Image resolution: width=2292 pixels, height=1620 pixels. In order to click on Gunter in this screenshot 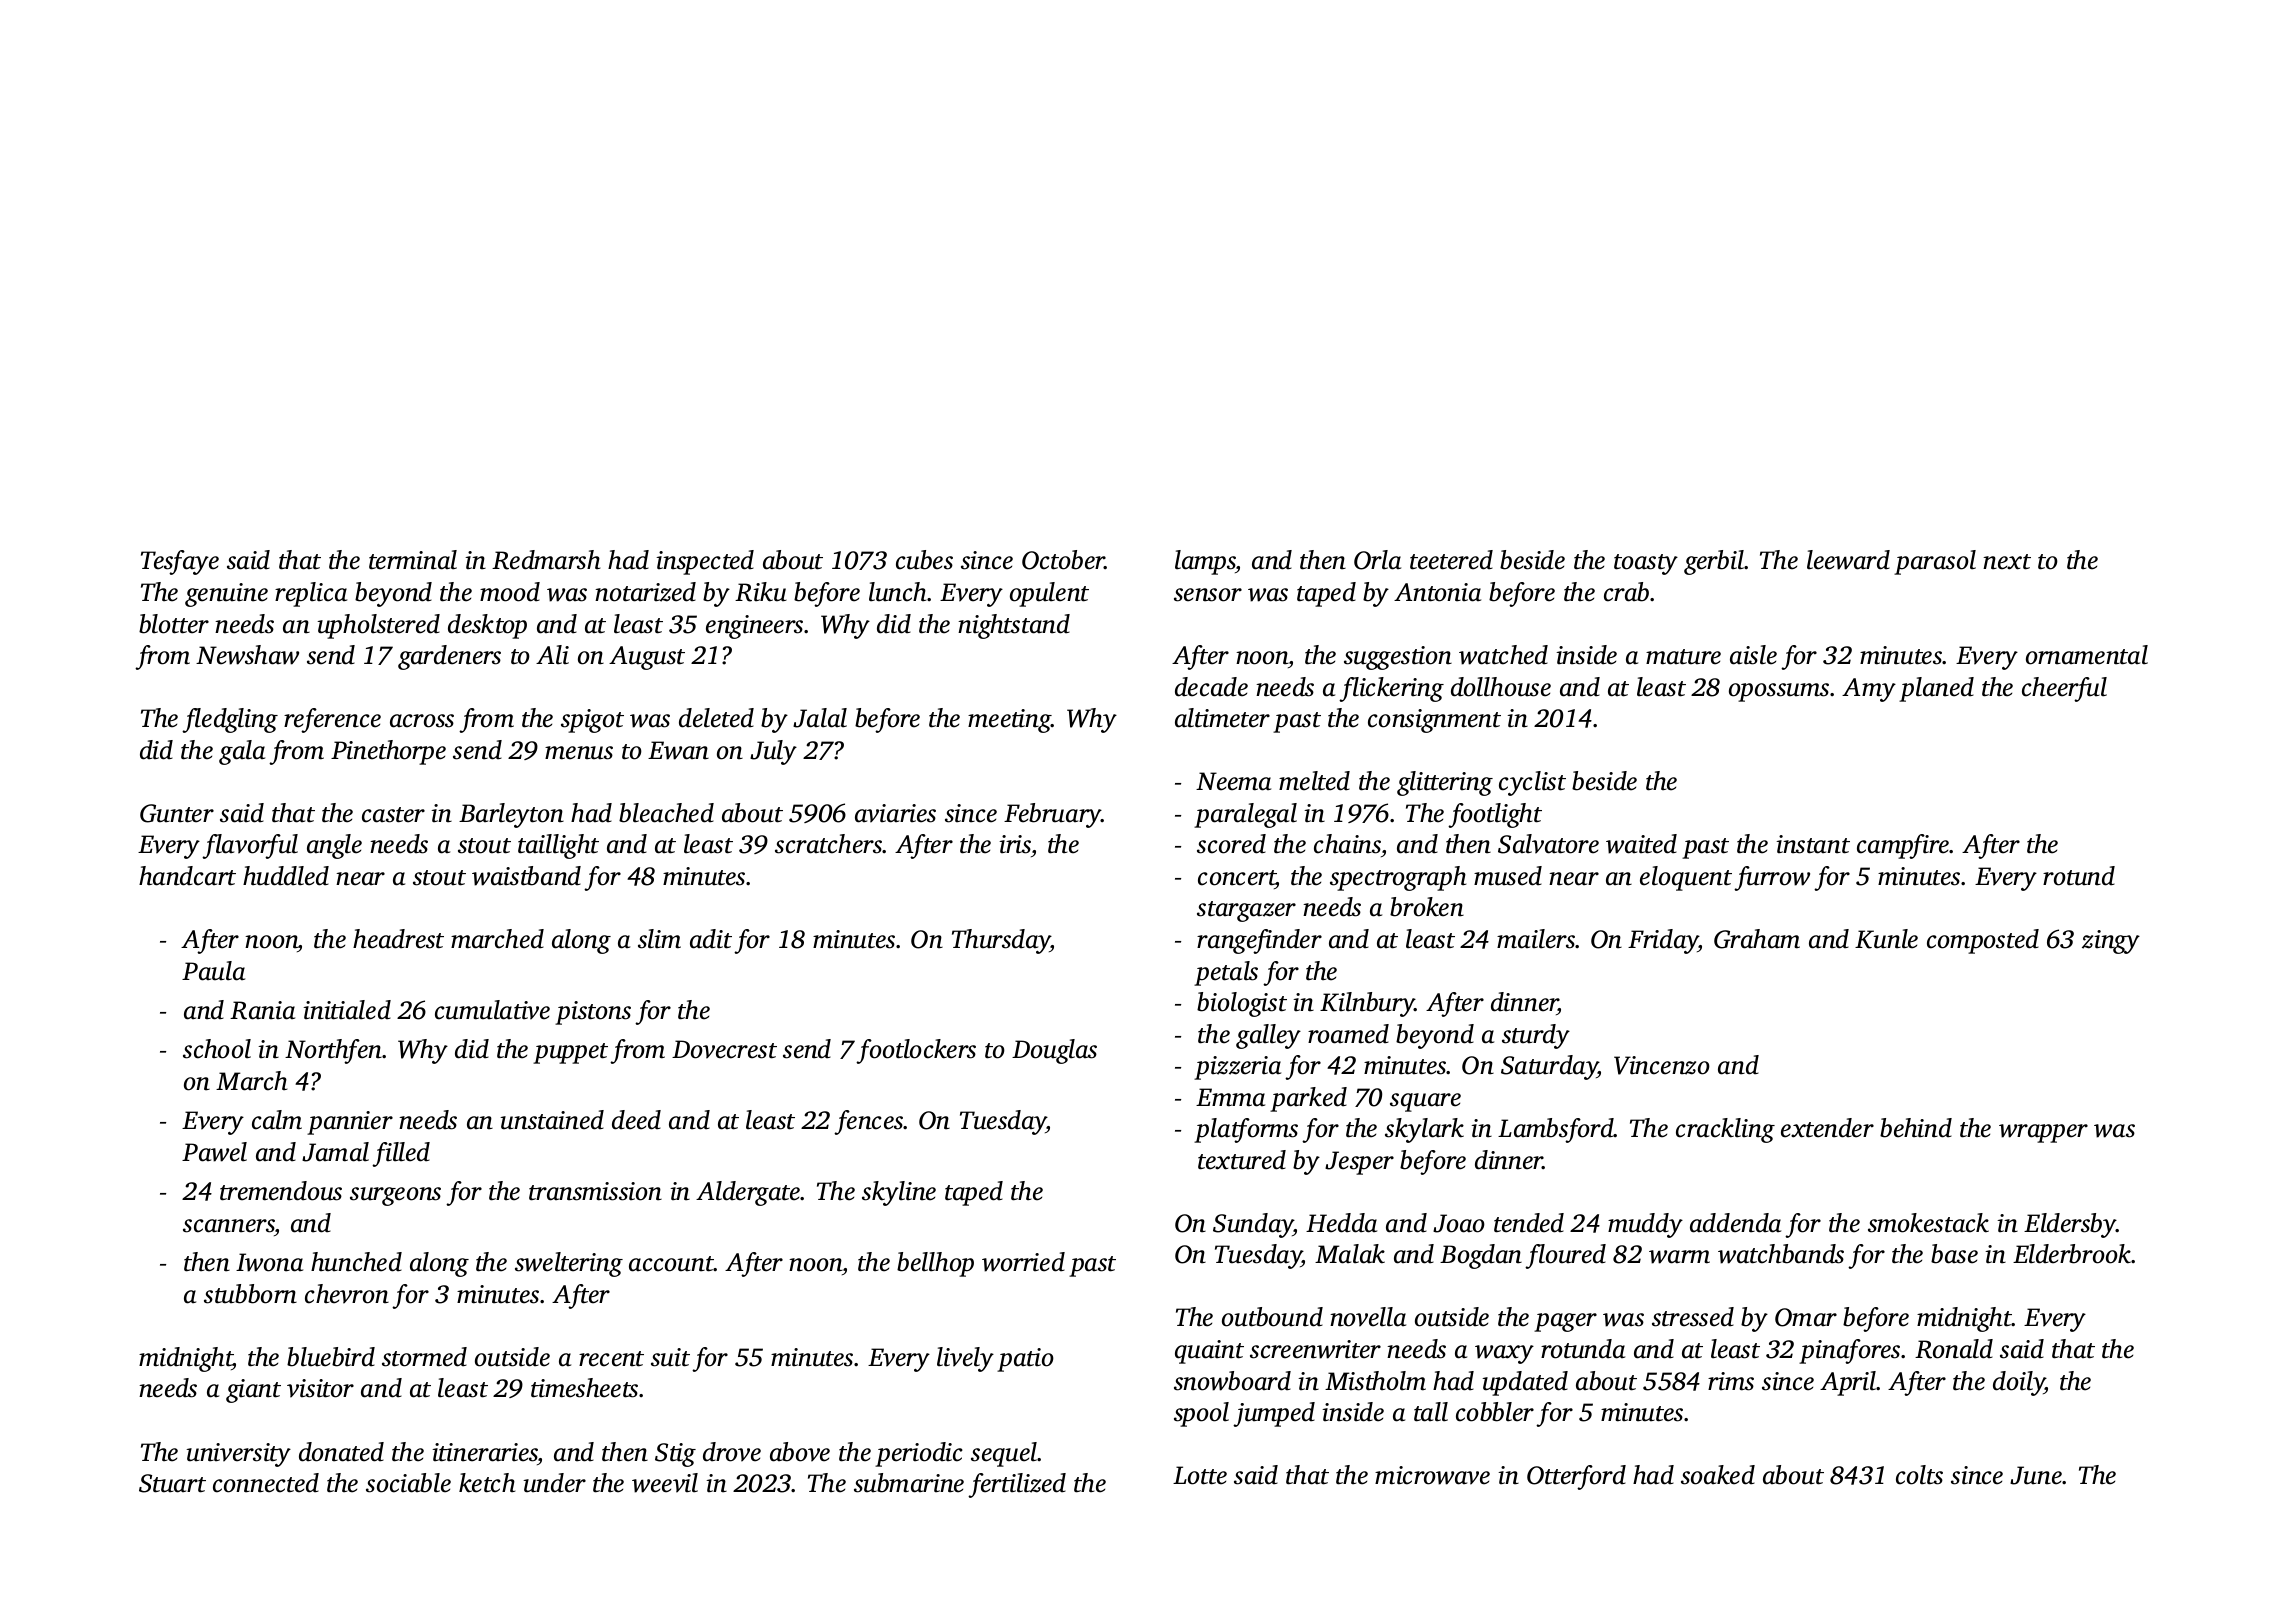, I will do `click(177, 813)`.
